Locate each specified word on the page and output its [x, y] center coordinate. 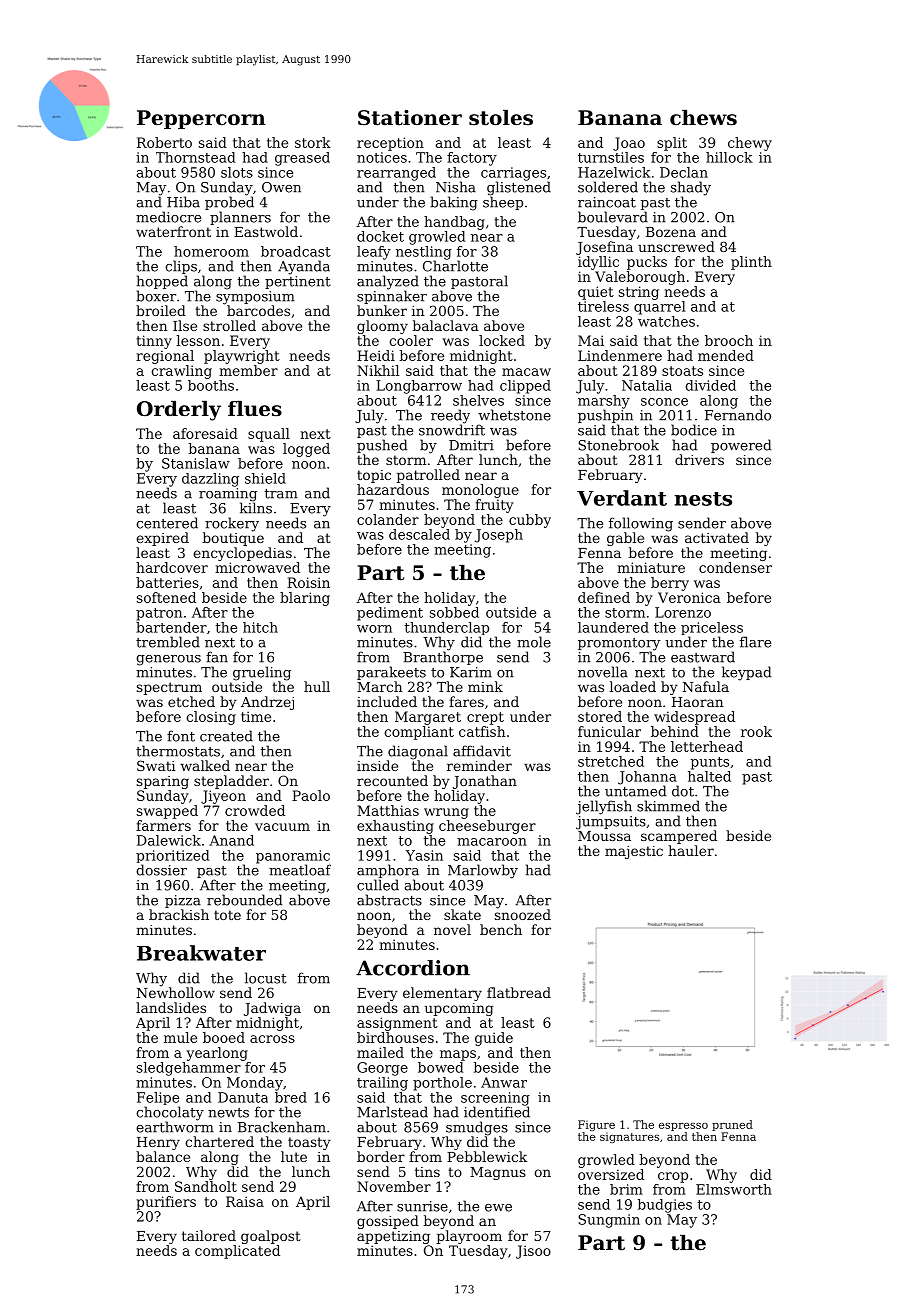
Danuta [243, 1097]
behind [675, 731]
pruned [732, 1125]
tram [281, 494]
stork [313, 142]
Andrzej [267, 703]
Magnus [498, 1173]
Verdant [622, 498]
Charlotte [455, 266]
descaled [419, 534]
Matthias [388, 810]
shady [691, 188]
